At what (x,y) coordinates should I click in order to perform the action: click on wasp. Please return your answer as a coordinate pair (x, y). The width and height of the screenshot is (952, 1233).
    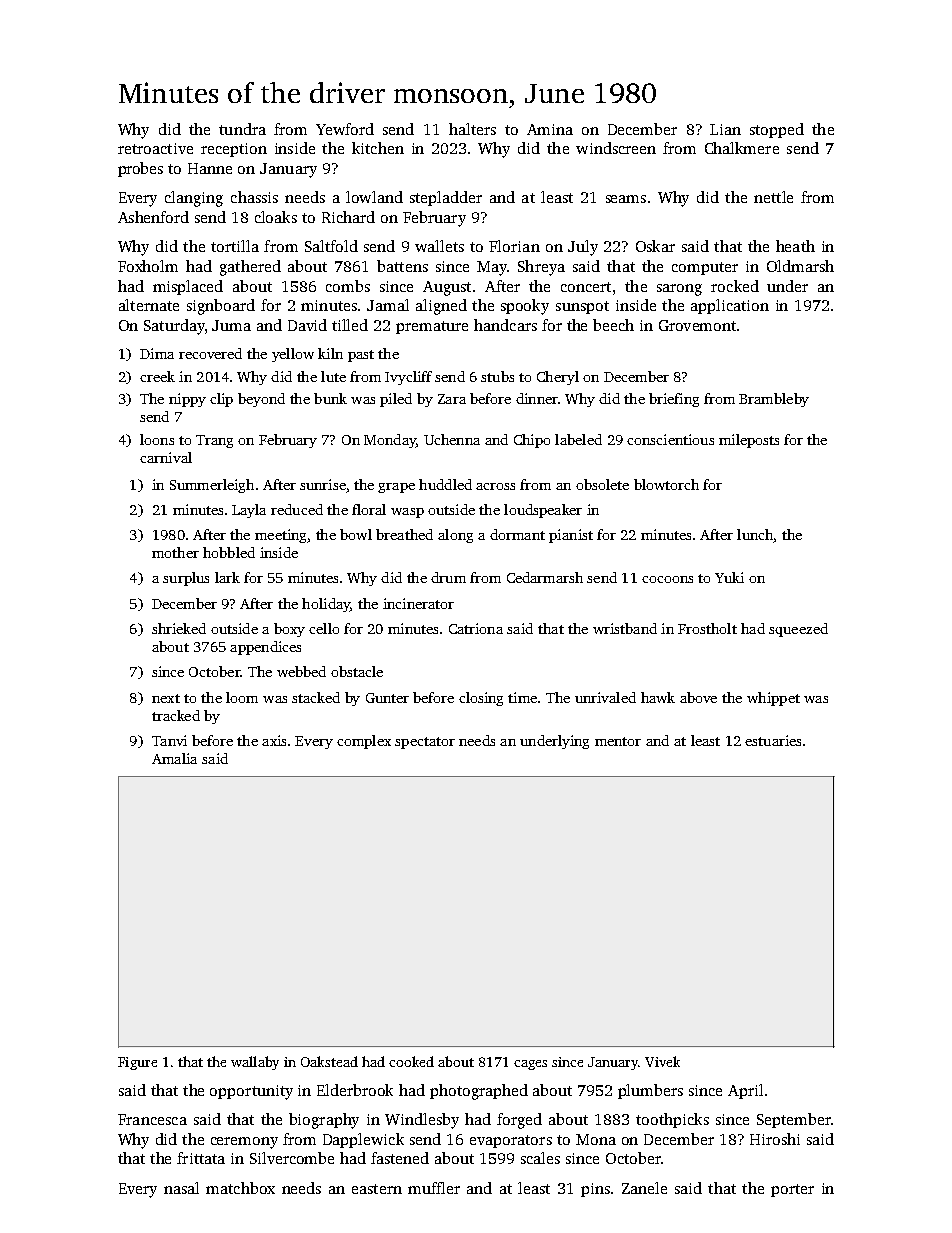
    Looking at the image, I should click on (407, 513).
